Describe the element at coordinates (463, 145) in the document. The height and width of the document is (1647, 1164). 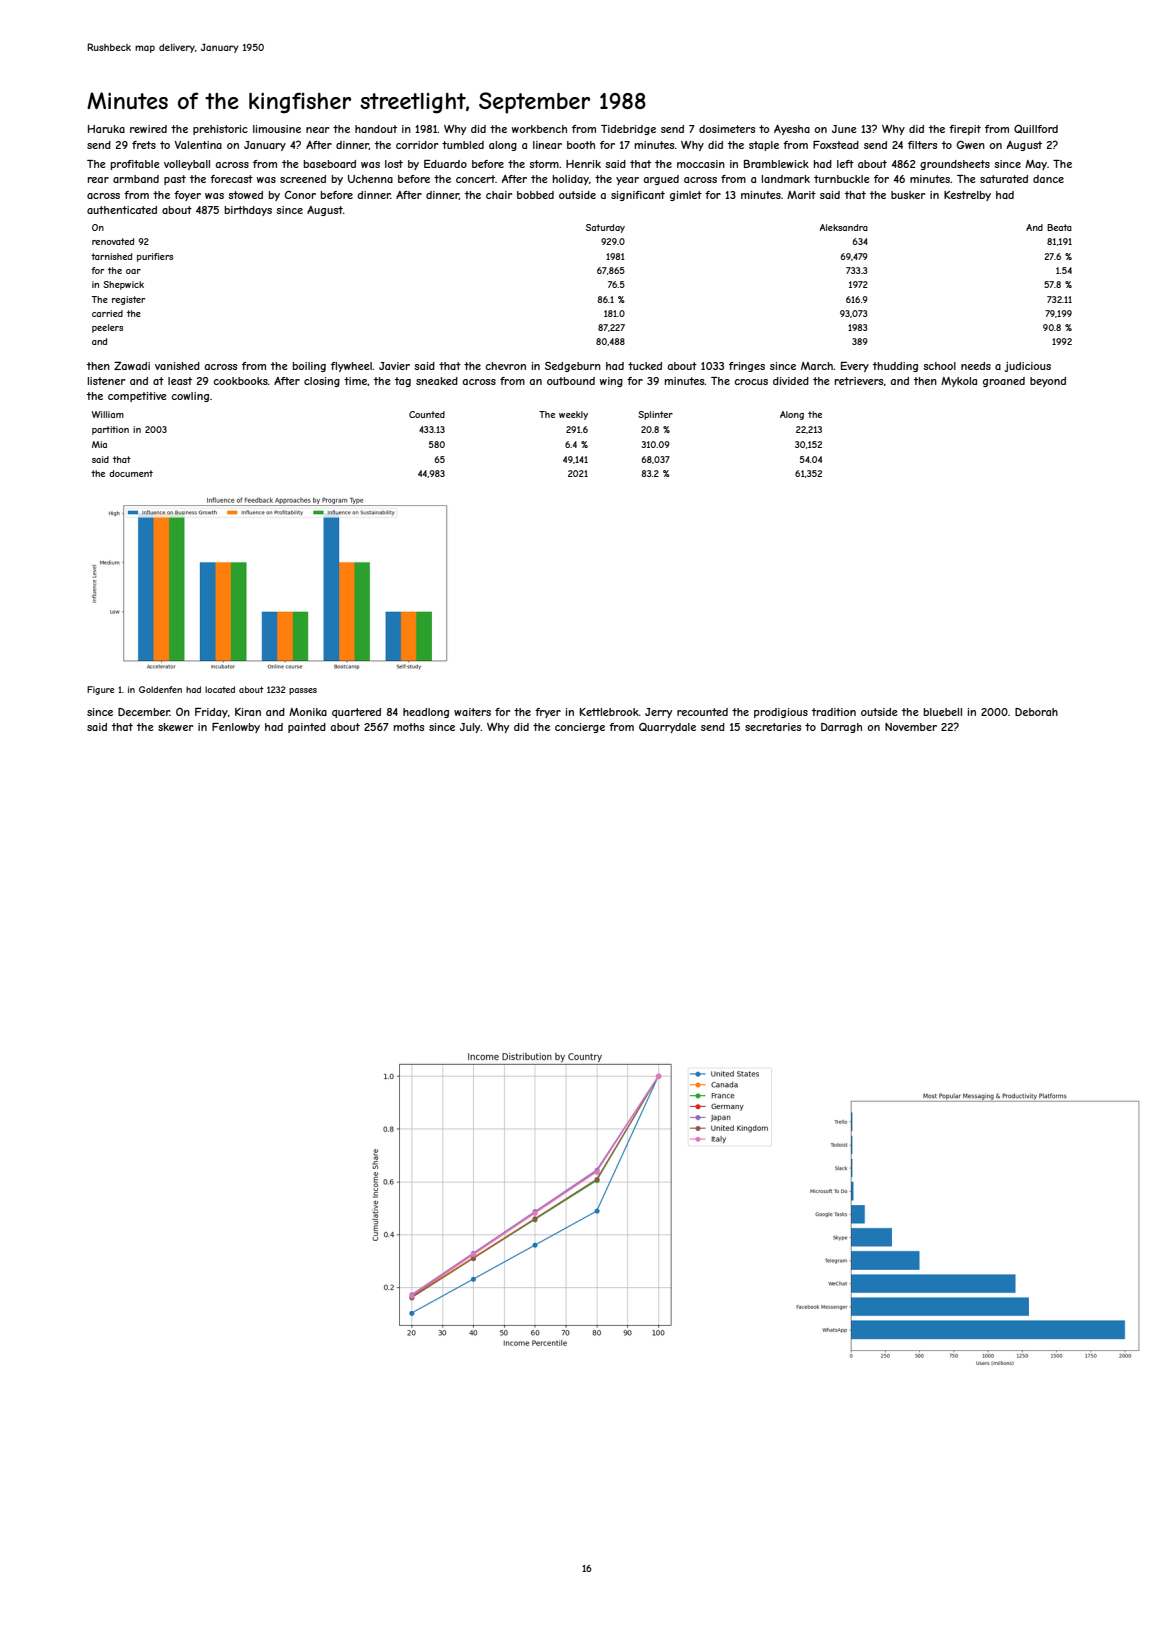
I see `tumbled` at that location.
